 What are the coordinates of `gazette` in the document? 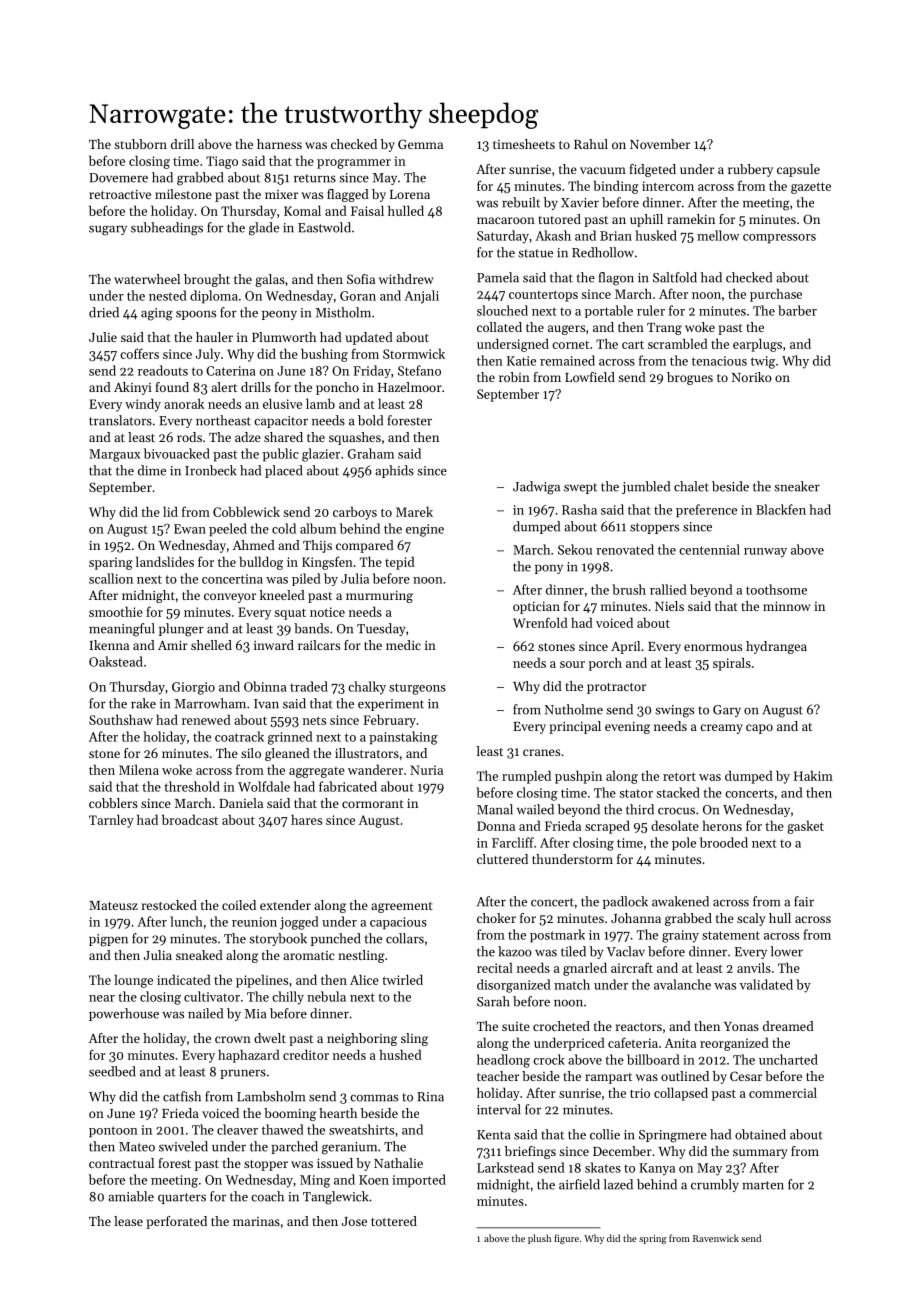 It's located at (811, 188).
